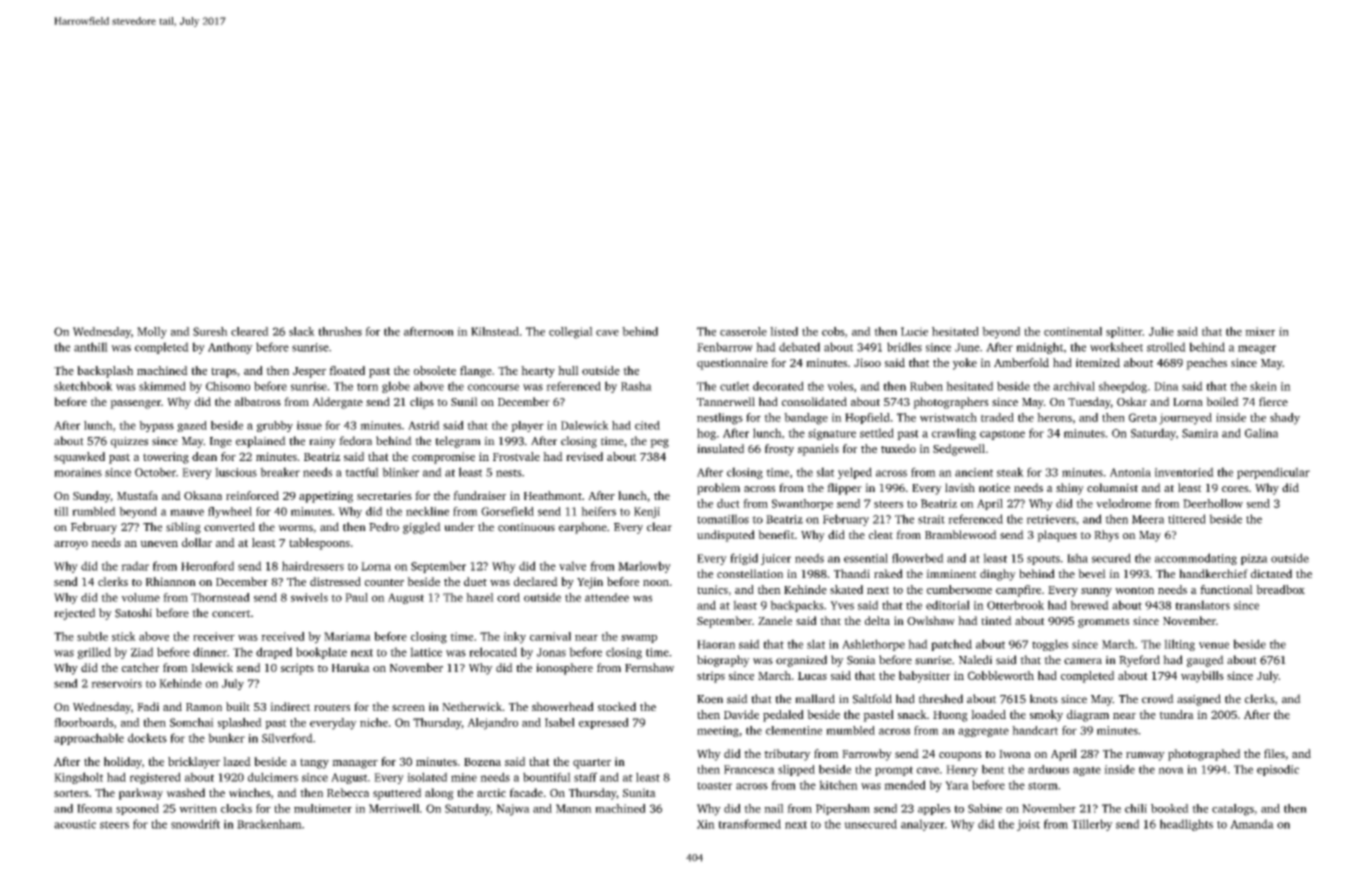 Image resolution: width=1372 pixels, height=887 pixels. Describe the element at coordinates (135, 566) in the screenshot. I see `radar` at that location.
